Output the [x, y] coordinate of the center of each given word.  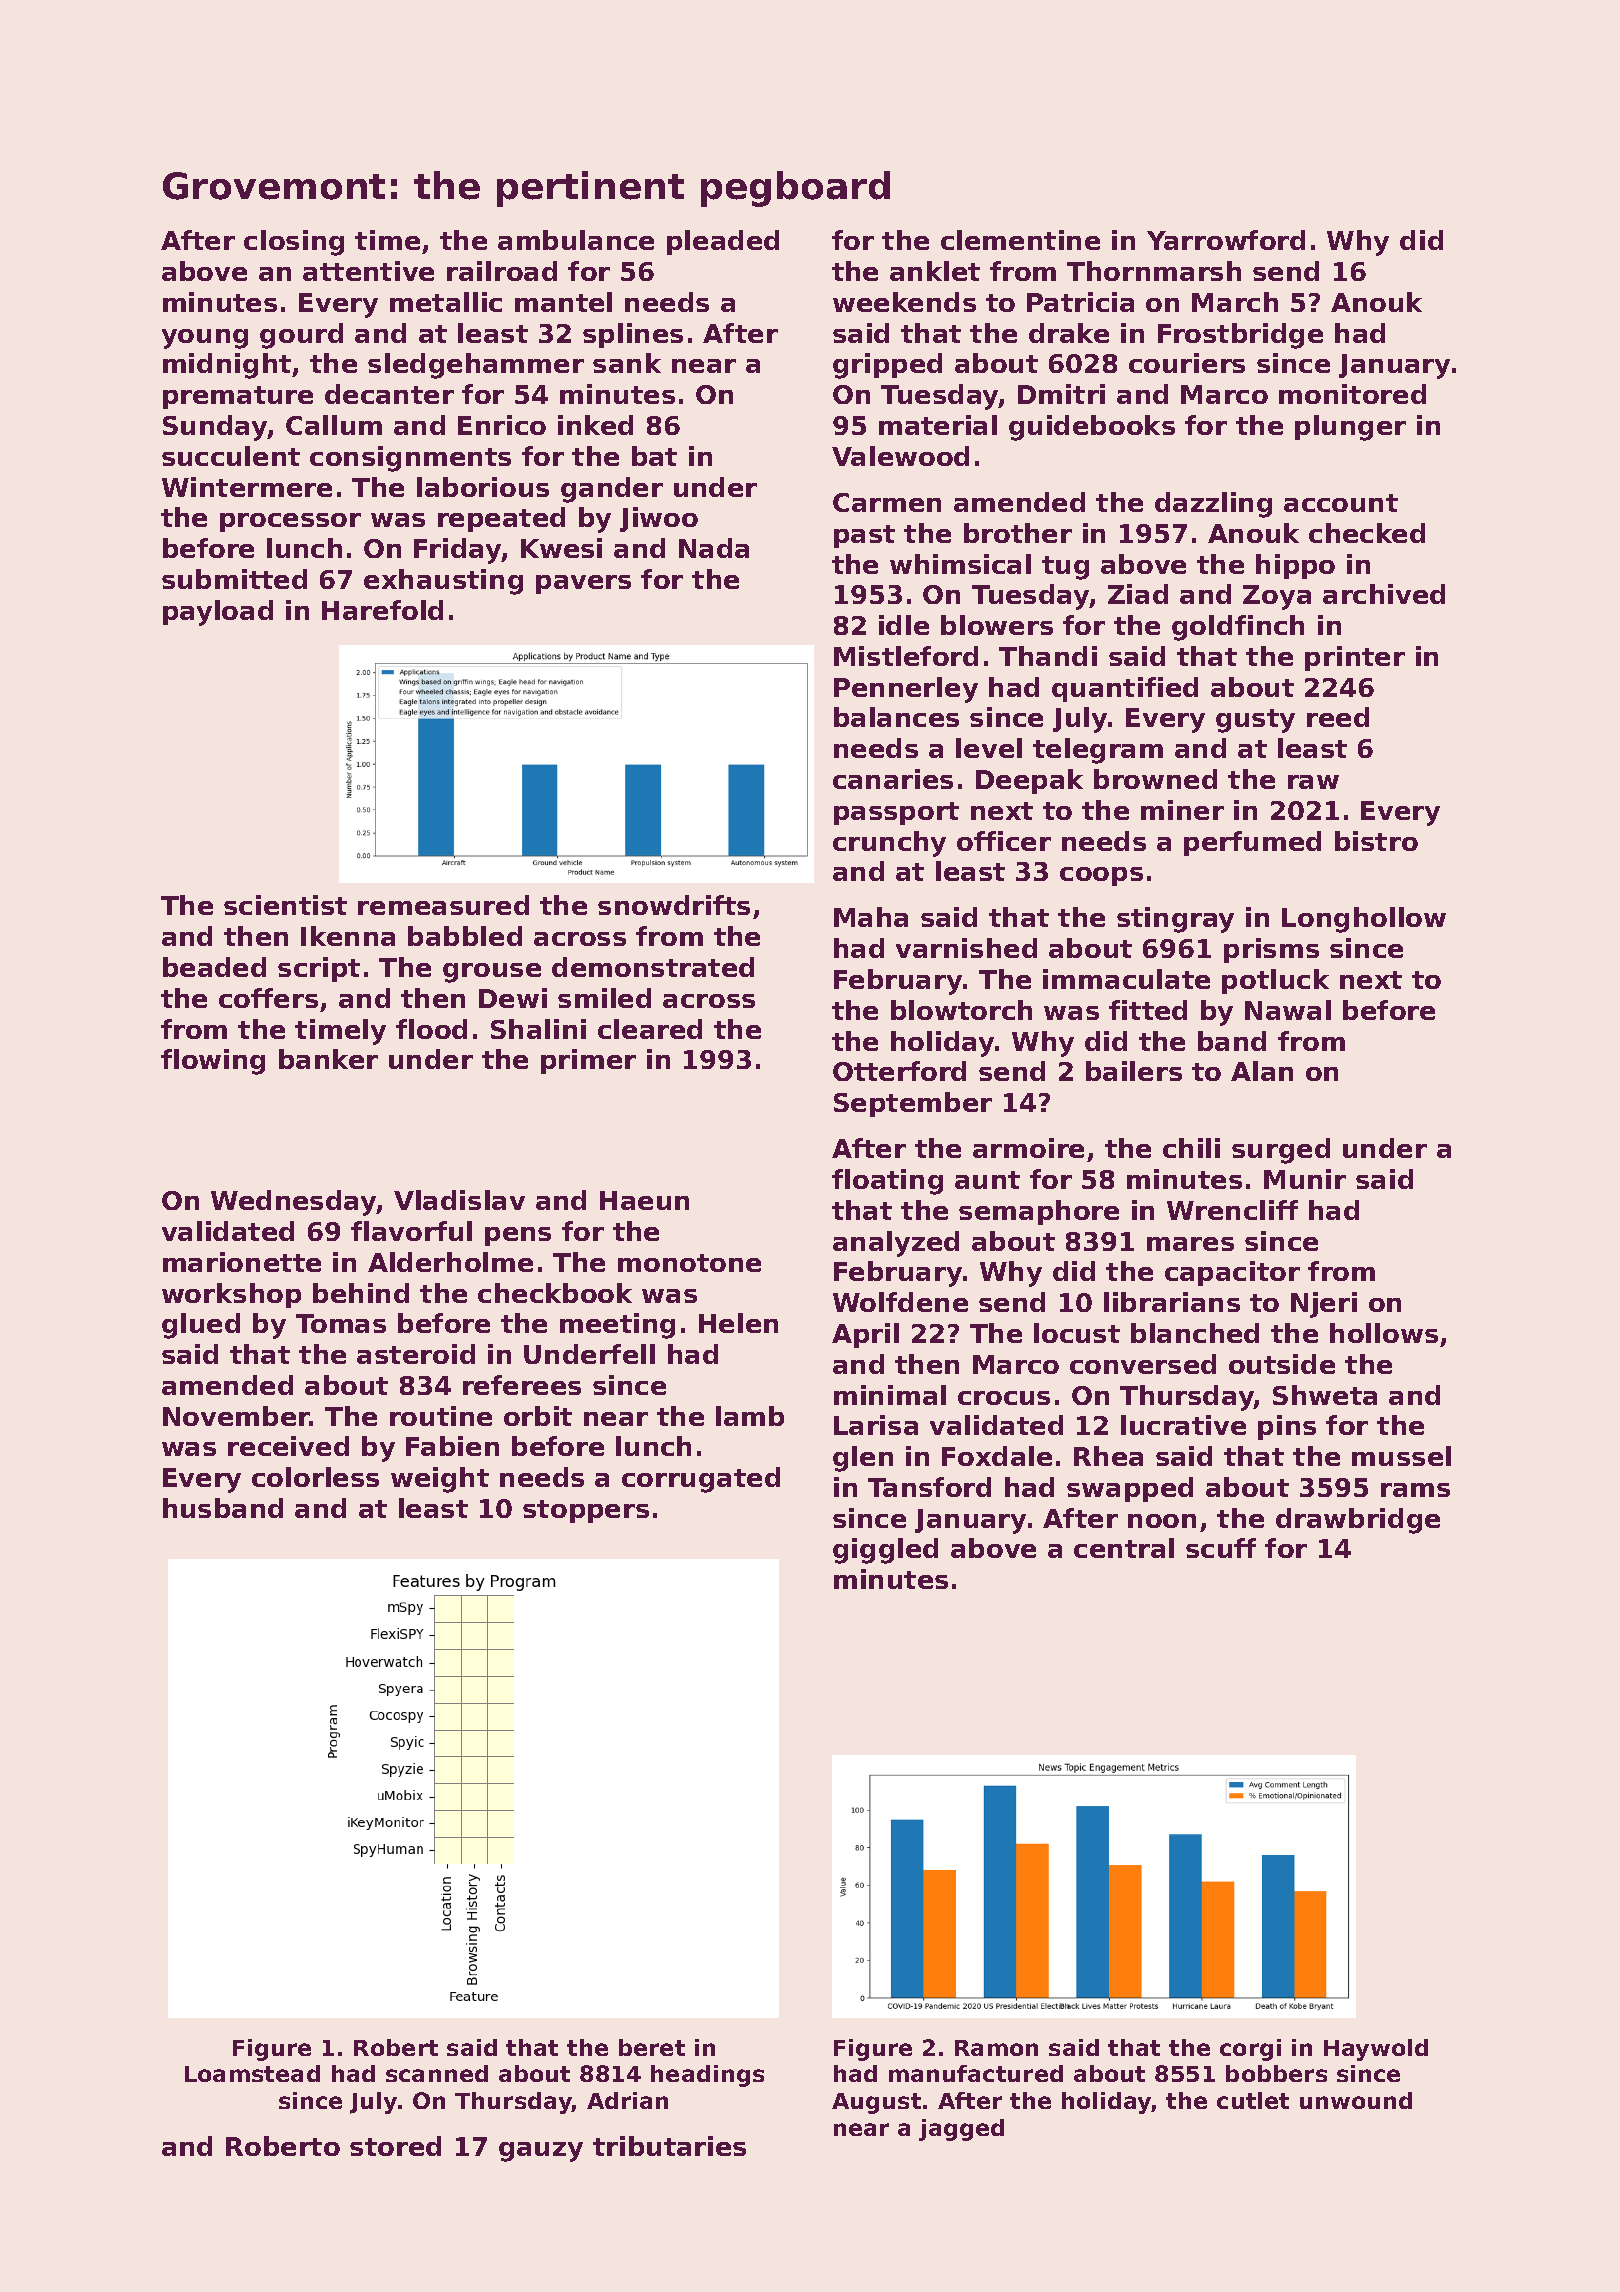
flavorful [411, 1231]
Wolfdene [900, 1302]
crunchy [889, 844]
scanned [437, 2073]
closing [294, 243]
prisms [1271, 950]
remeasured [443, 905]
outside [1282, 1364]
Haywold [1376, 2050]
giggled [885, 1551]
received [288, 1446]
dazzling [1213, 505]
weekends [904, 302]
